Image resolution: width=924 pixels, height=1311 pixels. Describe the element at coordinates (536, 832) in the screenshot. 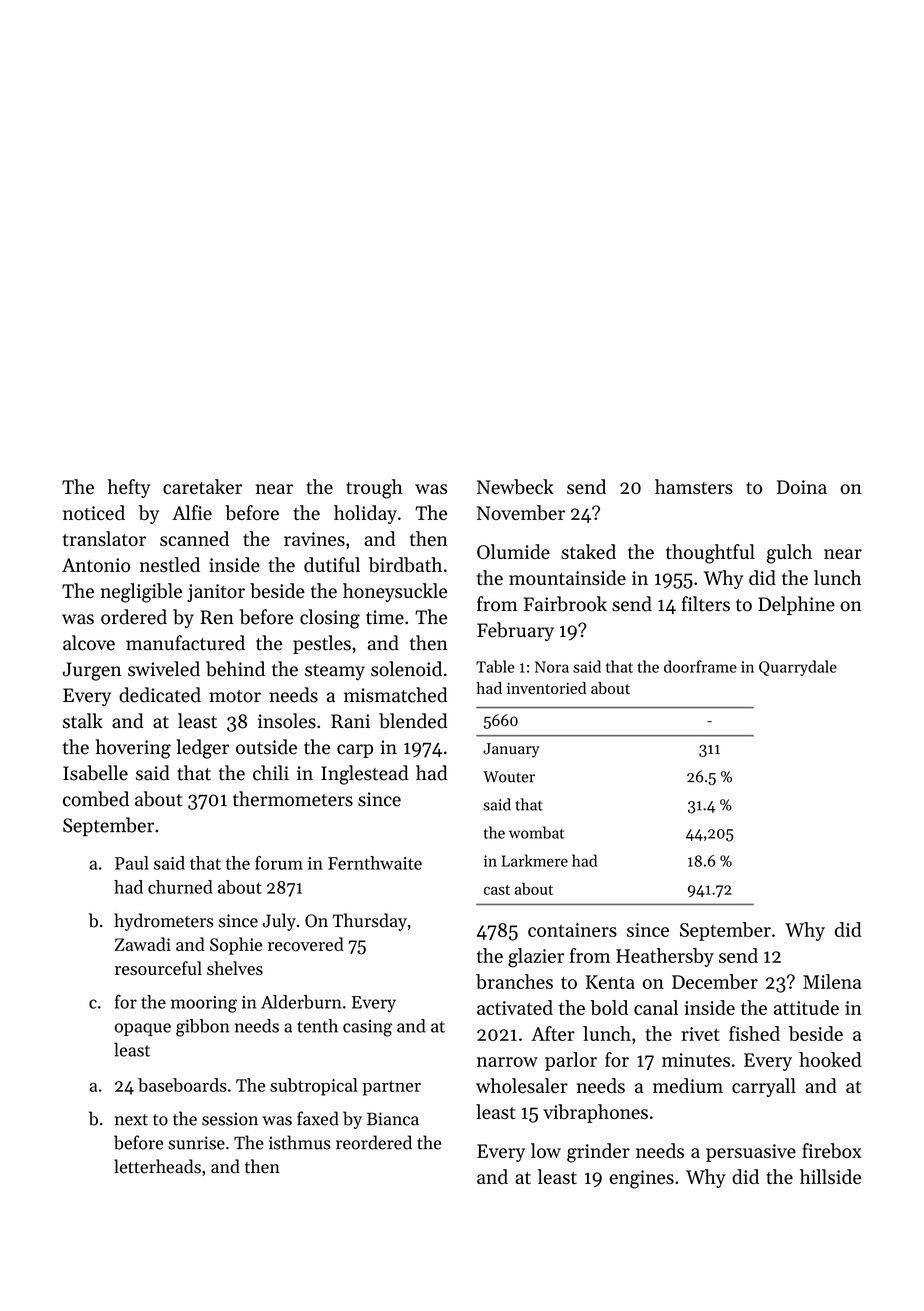

I see `wombat` at that location.
